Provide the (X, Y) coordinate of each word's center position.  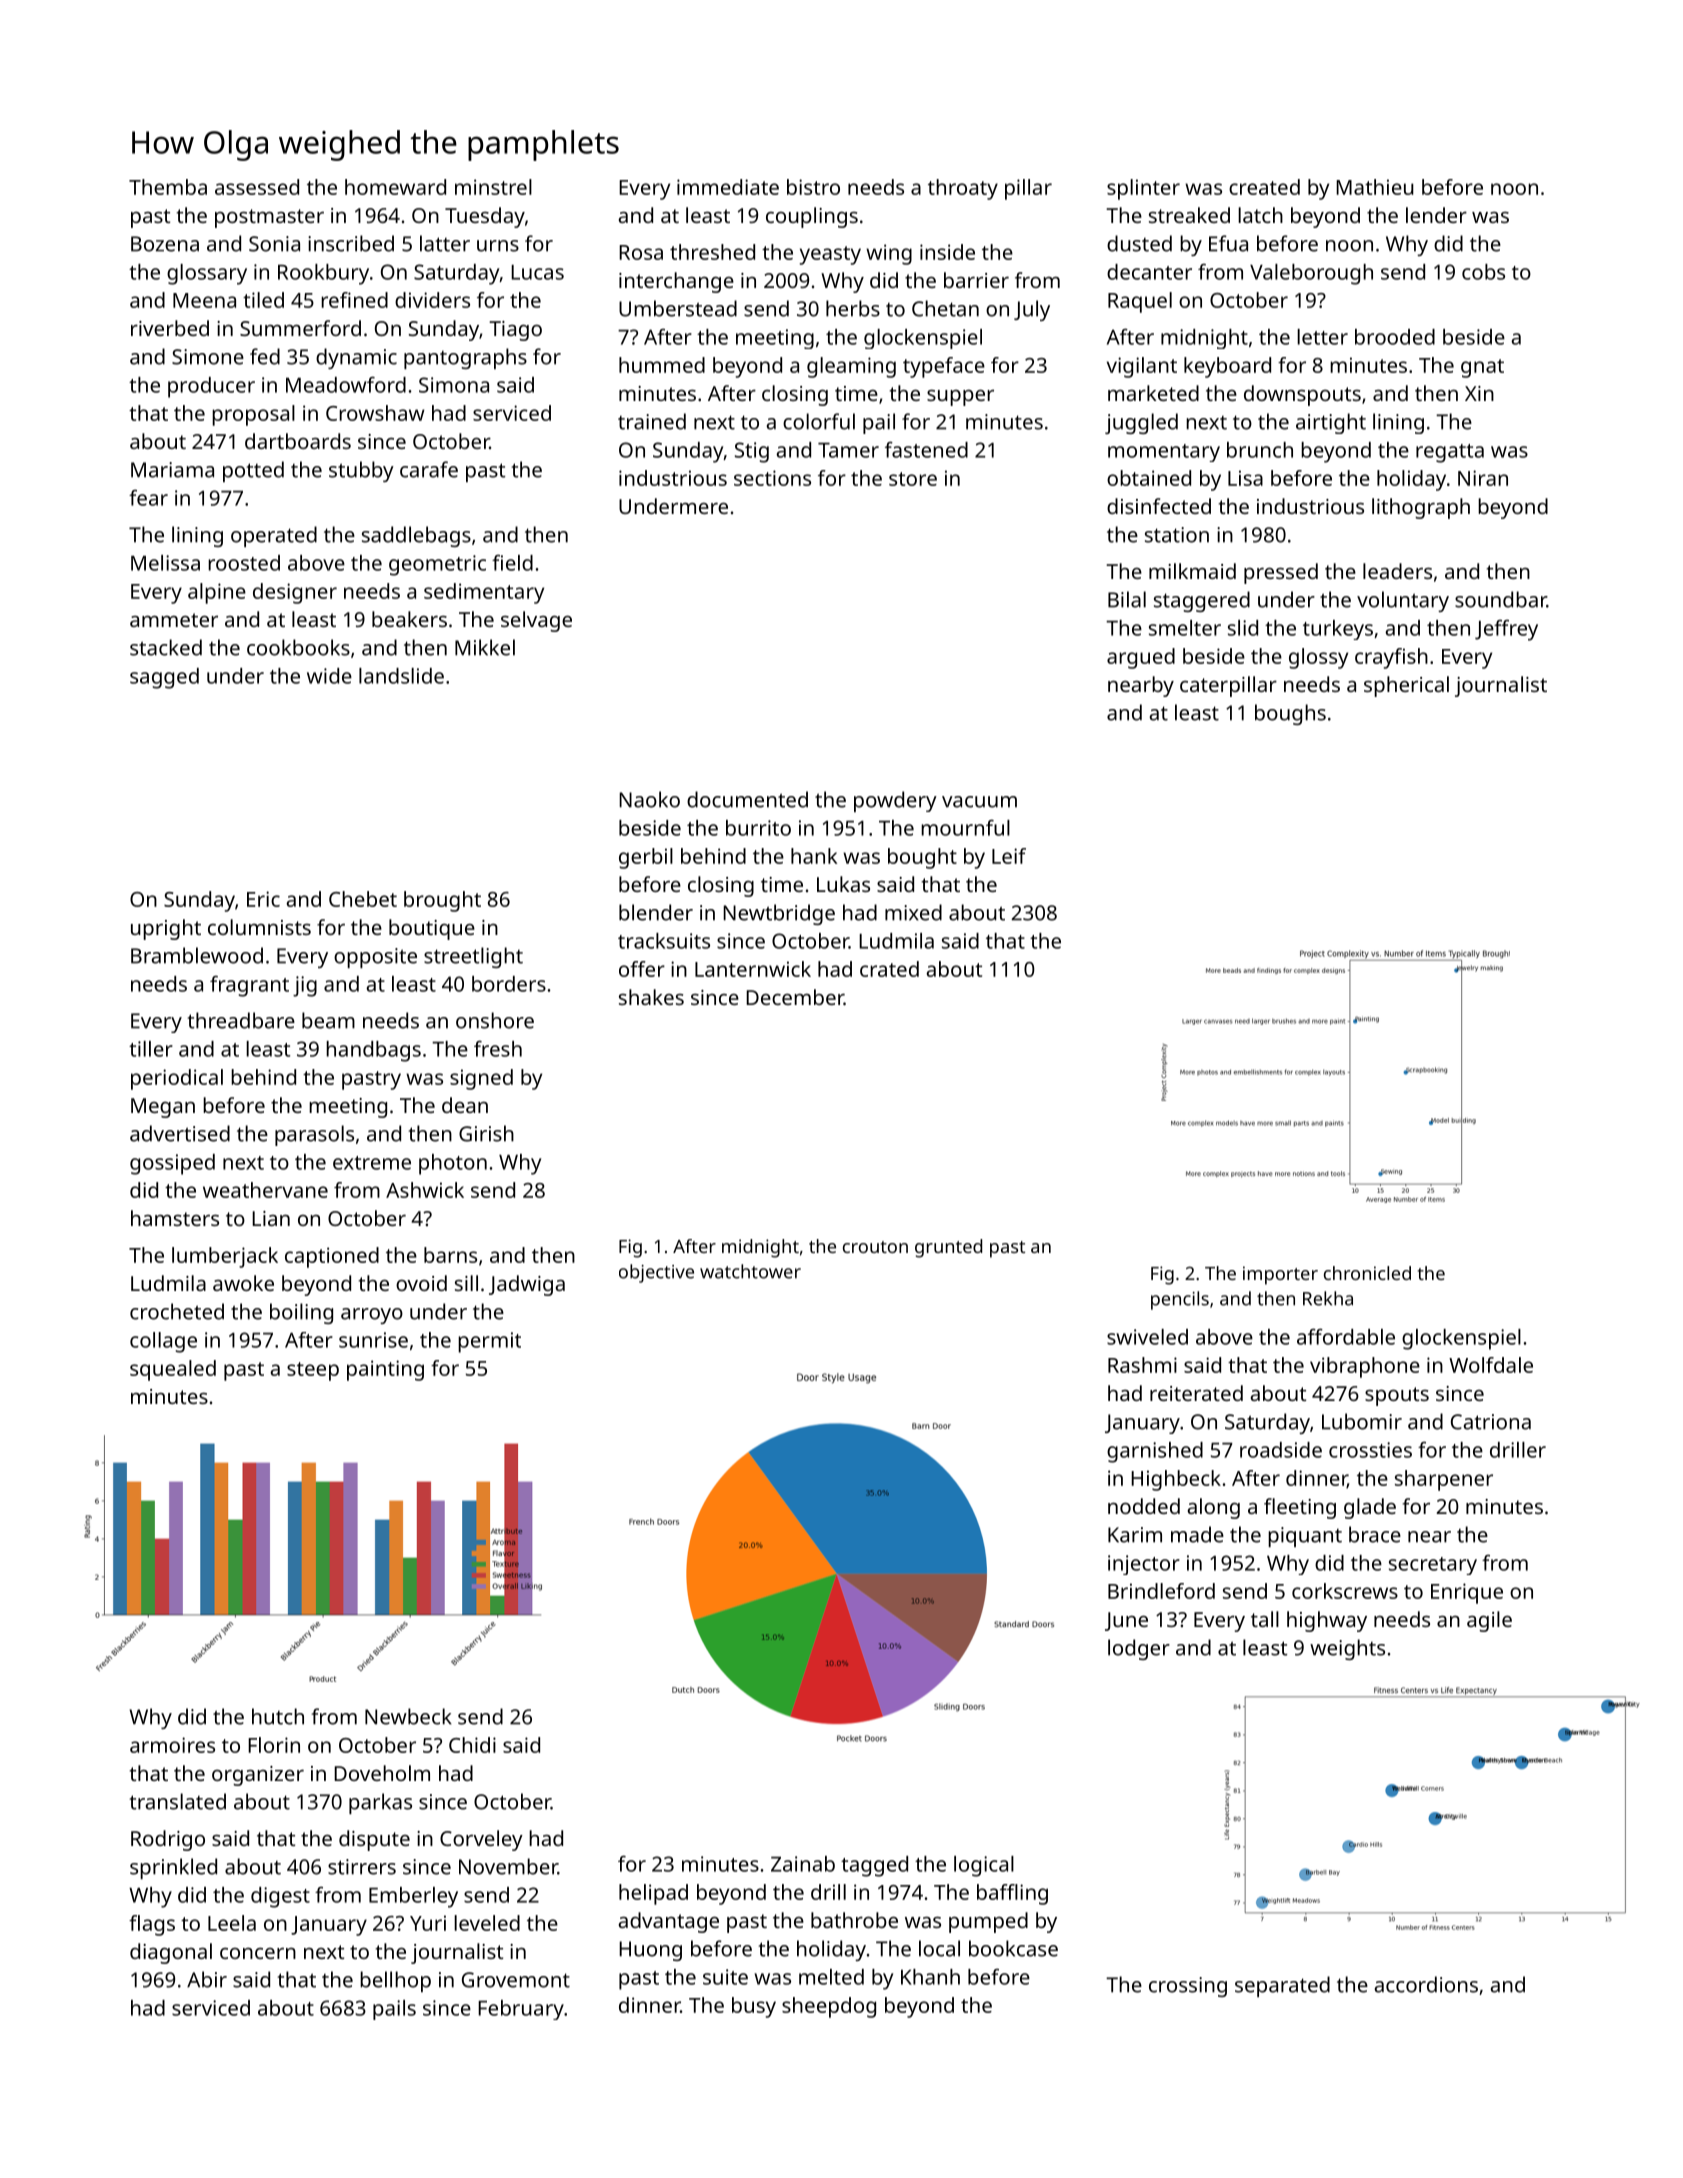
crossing (1188, 1987)
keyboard (1227, 367)
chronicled (1367, 1273)
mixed (913, 912)
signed (481, 1079)
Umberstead (678, 308)
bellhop (395, 1981)
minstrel (493, 187)
